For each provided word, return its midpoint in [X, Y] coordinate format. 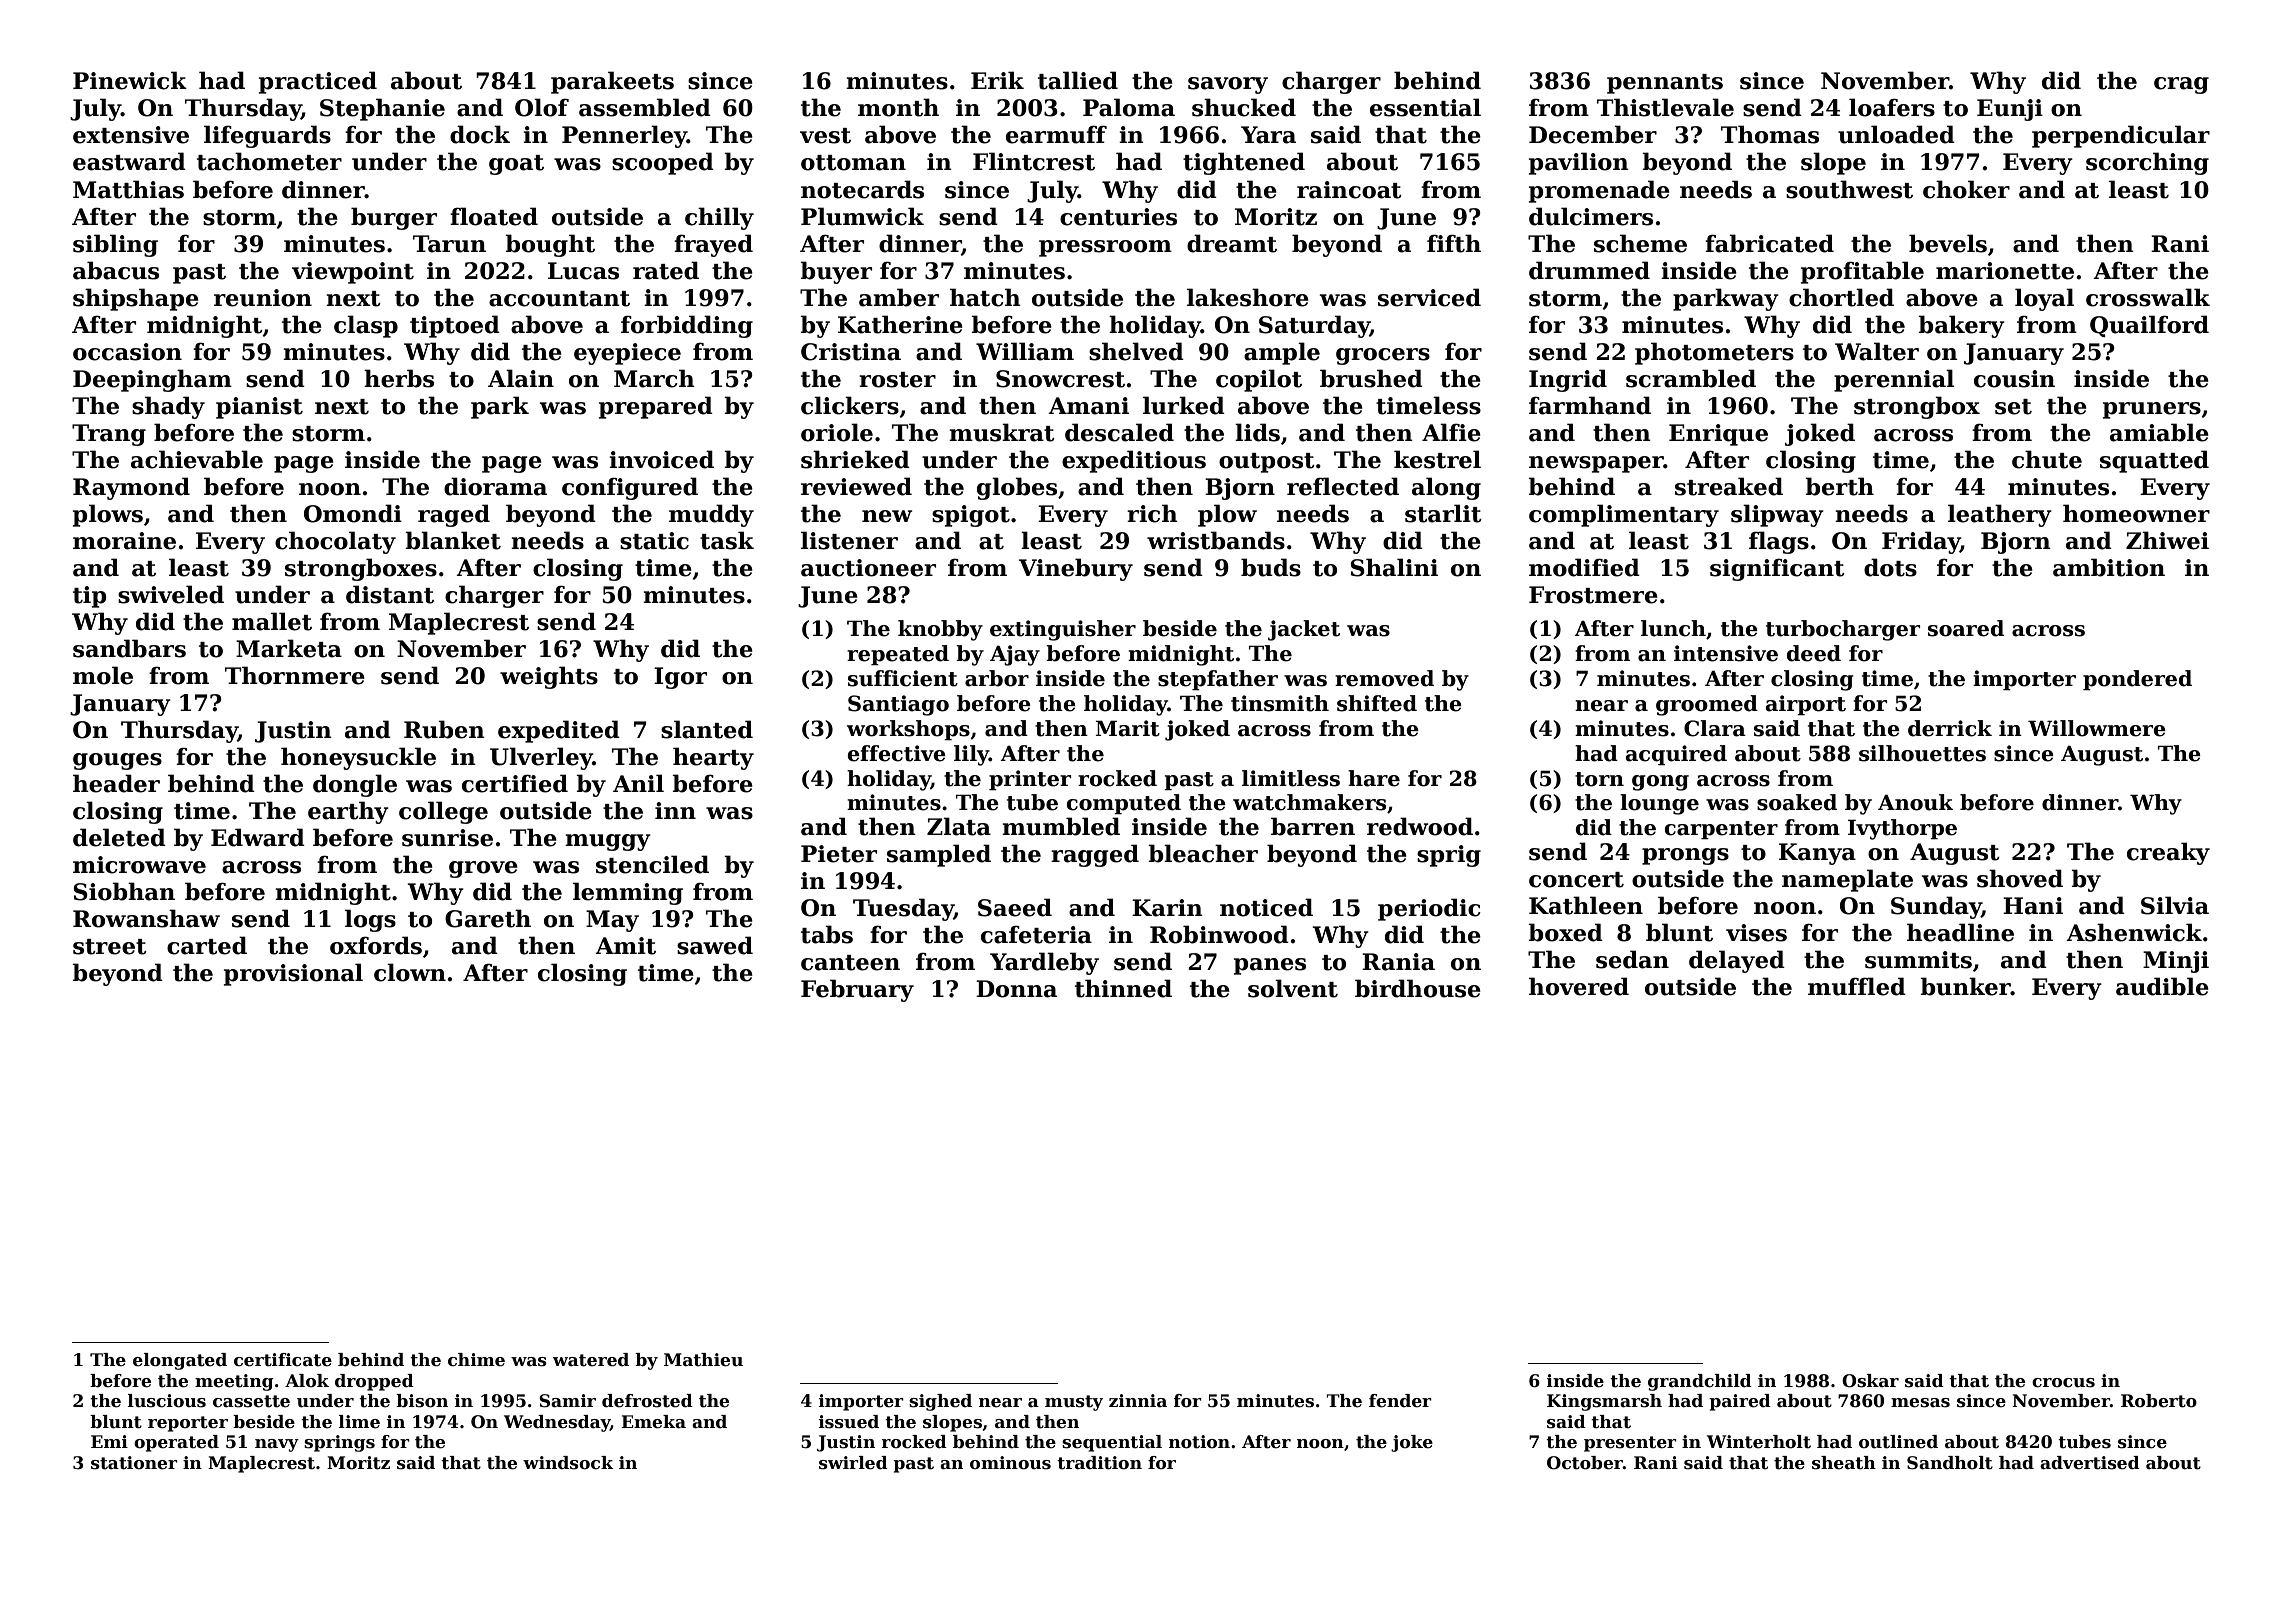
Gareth [488, 918]
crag [2181, 85]
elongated [180, 1361]
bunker [1965, 986]
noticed [1266, 907]
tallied [1078, 80]
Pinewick [130, 80]
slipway [1777, 515]
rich [1152, 513]
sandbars [129, 648]
